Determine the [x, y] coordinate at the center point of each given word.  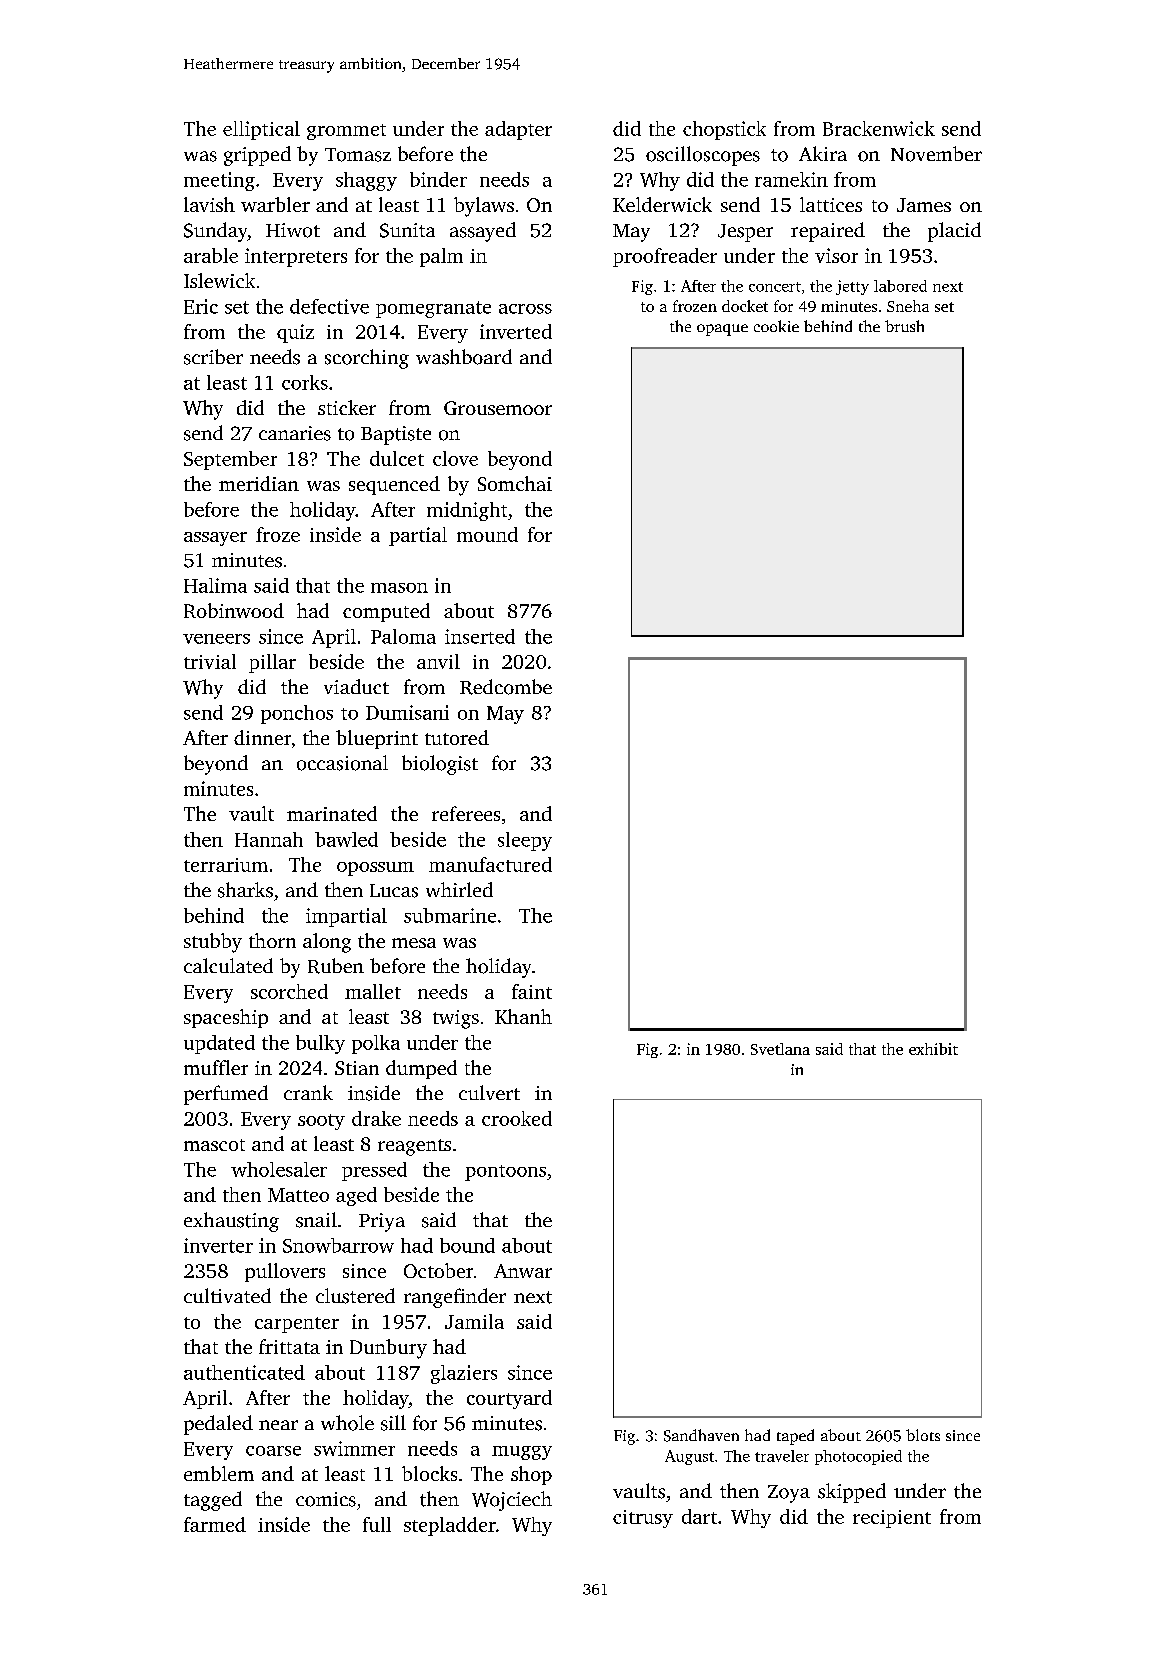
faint [532, 991]
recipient [892, 1519]
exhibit [933, 1049]
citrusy [643, 1519]
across [525, 309]
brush [904, 326]
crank [308, 1092]
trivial [210, 661]
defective [329, 306]
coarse [273, 1451]
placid [954, 232]
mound [487, 534]
